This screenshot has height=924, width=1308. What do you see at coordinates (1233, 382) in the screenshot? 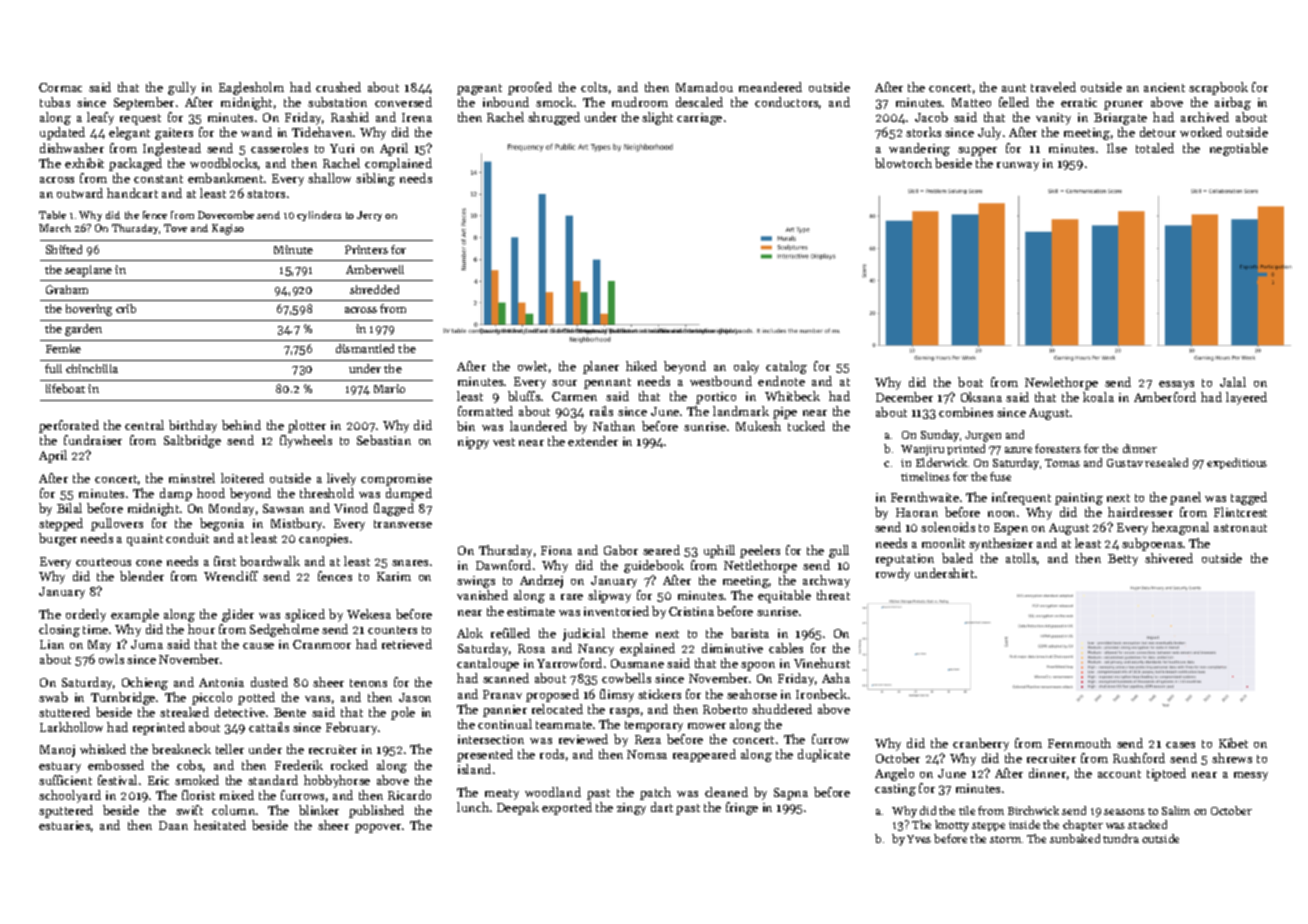
I see `Jalal` at bounding box center [1233, 382].
